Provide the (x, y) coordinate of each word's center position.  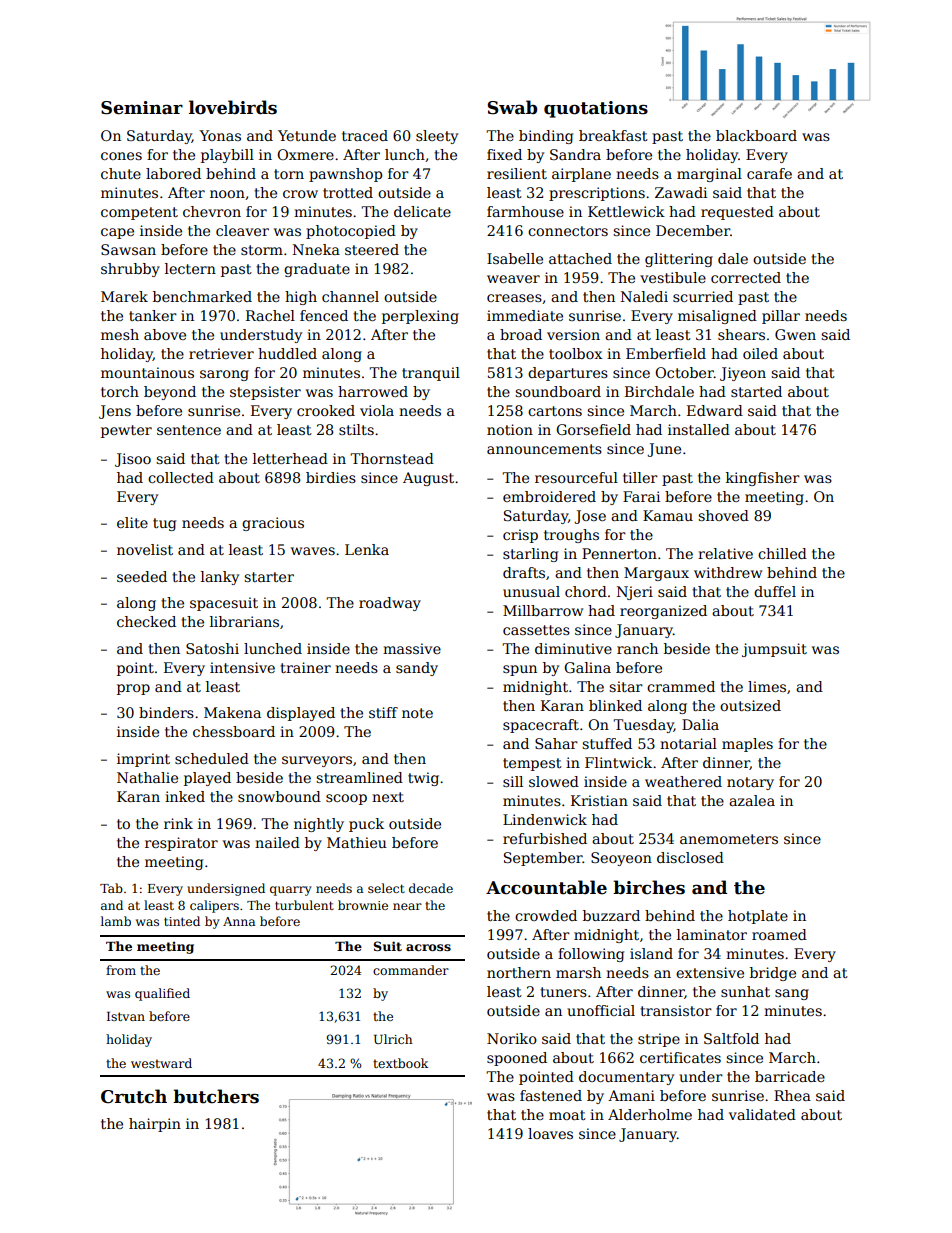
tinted (182, 921)
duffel (775, 591)
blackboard (756, 135)
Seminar (142, 108)
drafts (524, 572)
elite (132, 522)
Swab (512, 107)
